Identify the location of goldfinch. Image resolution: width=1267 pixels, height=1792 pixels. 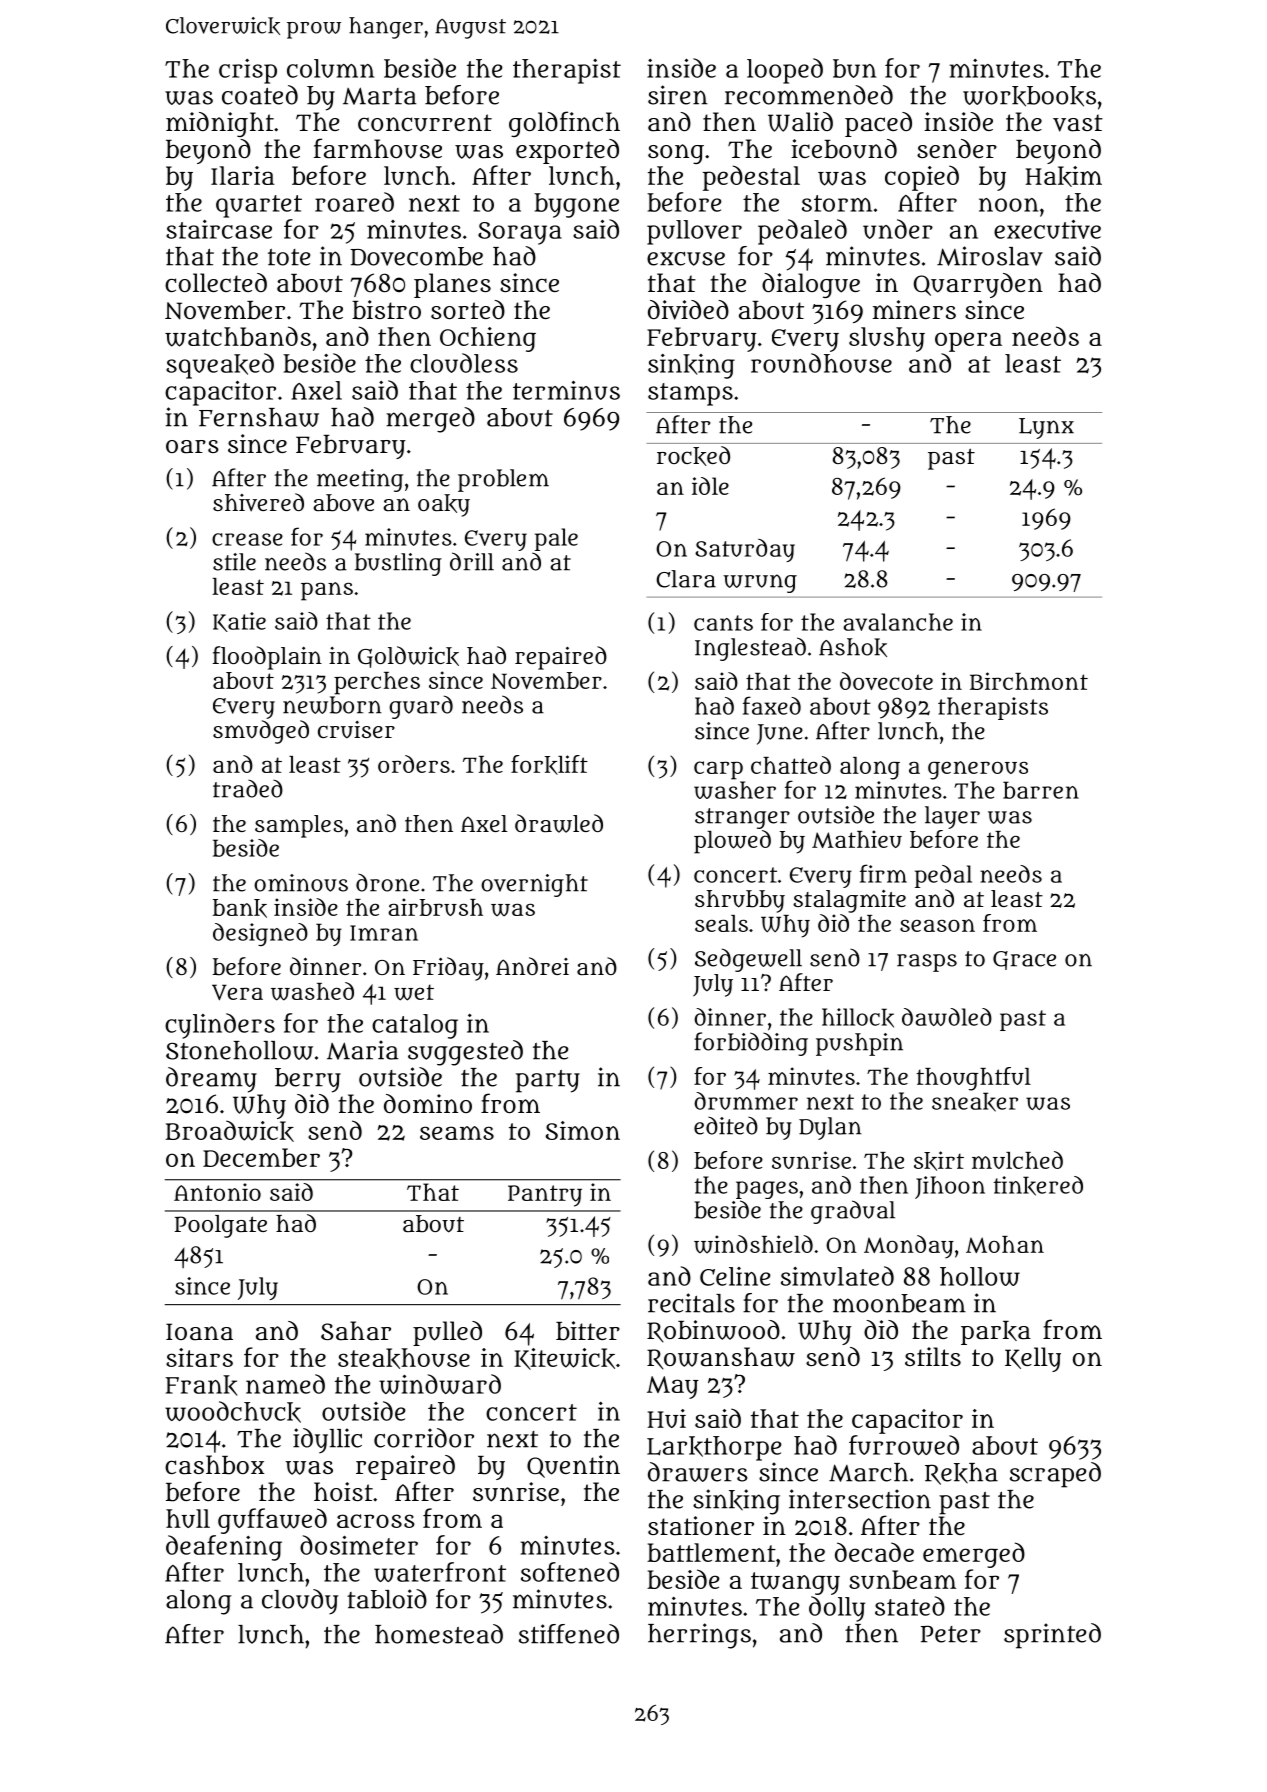
(564, 124).
